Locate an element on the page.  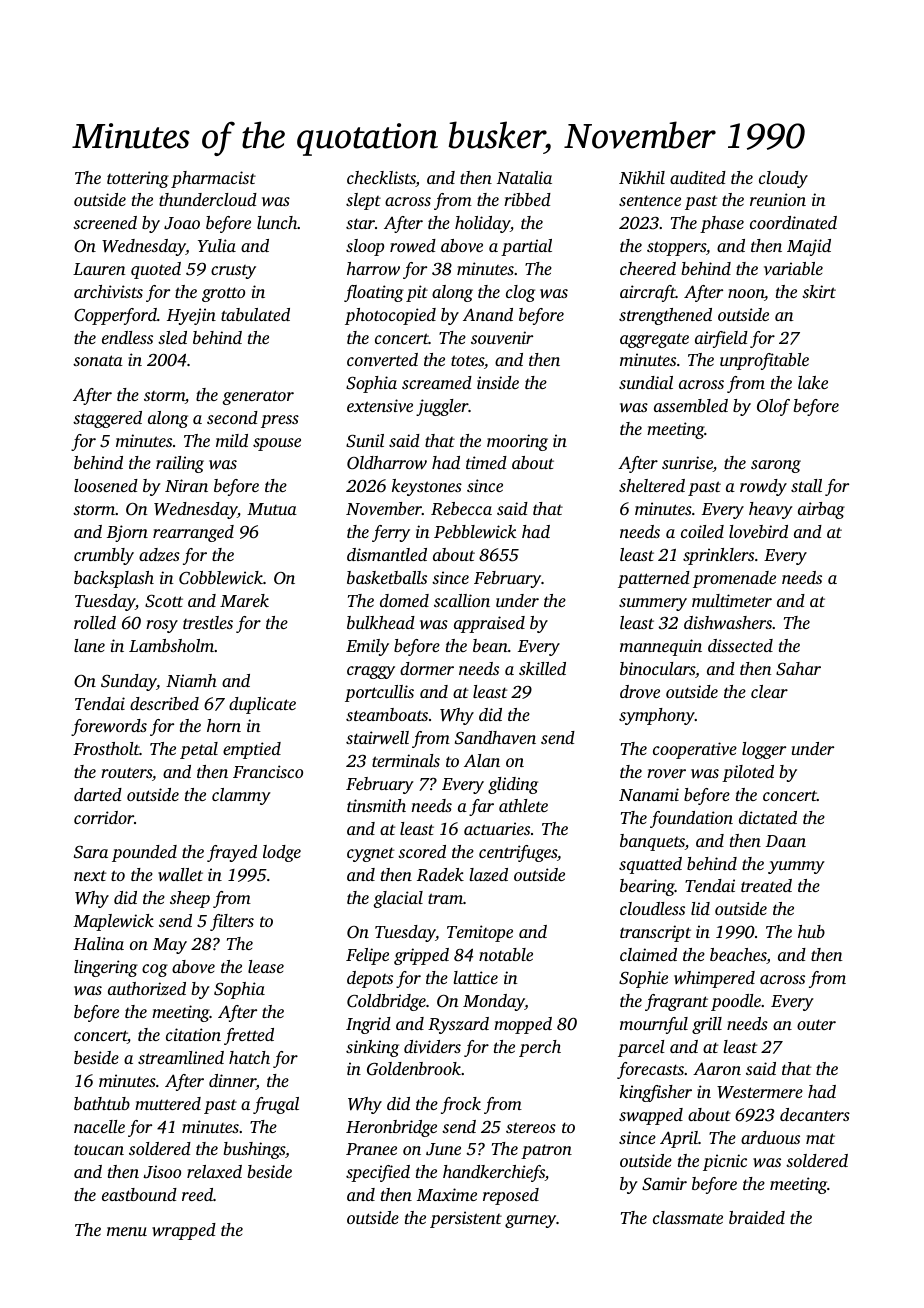
railing is located at coordinates (180, 464).
